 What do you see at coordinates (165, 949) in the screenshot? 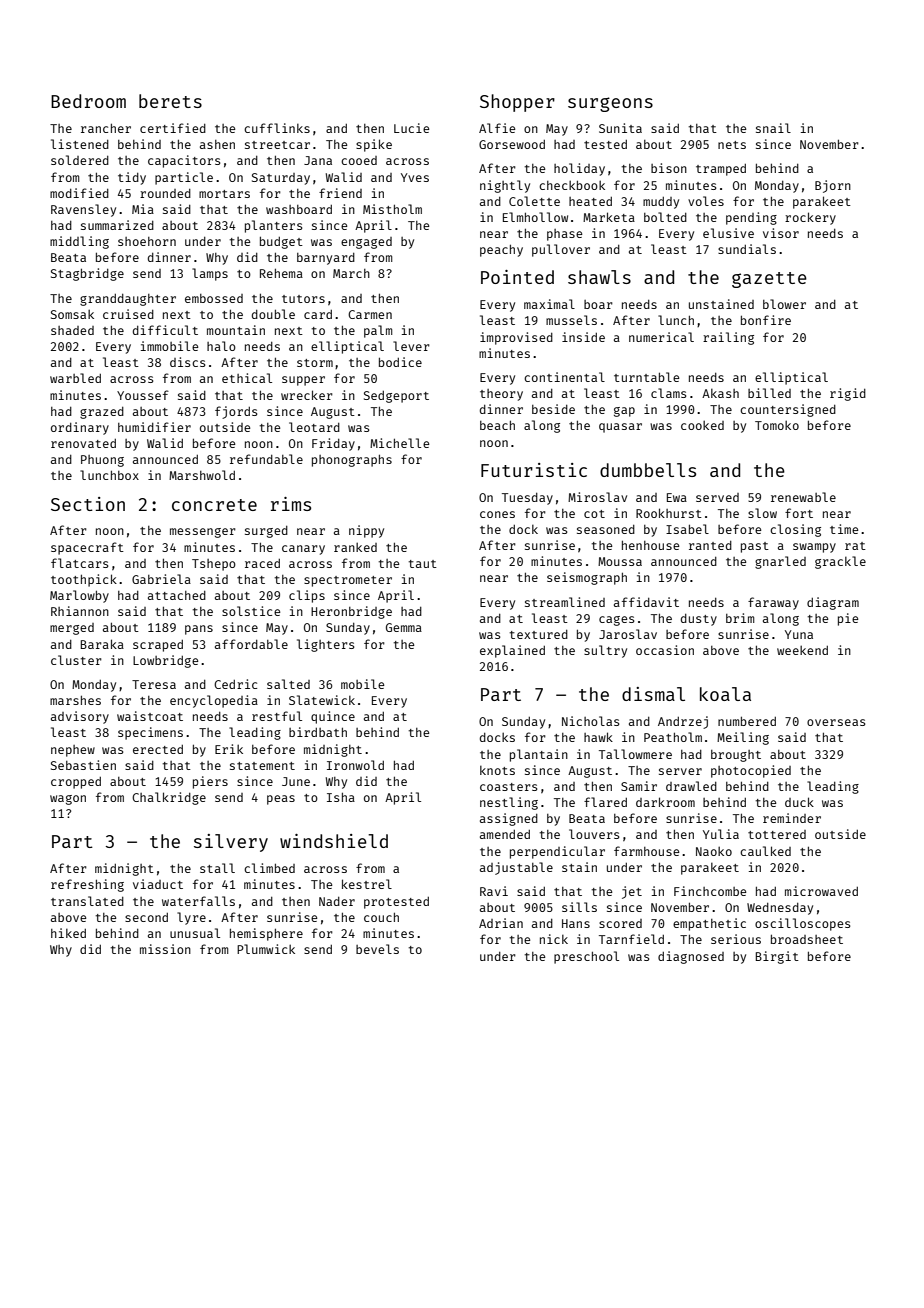
I see `mission` at bounding box center [165, 949].
